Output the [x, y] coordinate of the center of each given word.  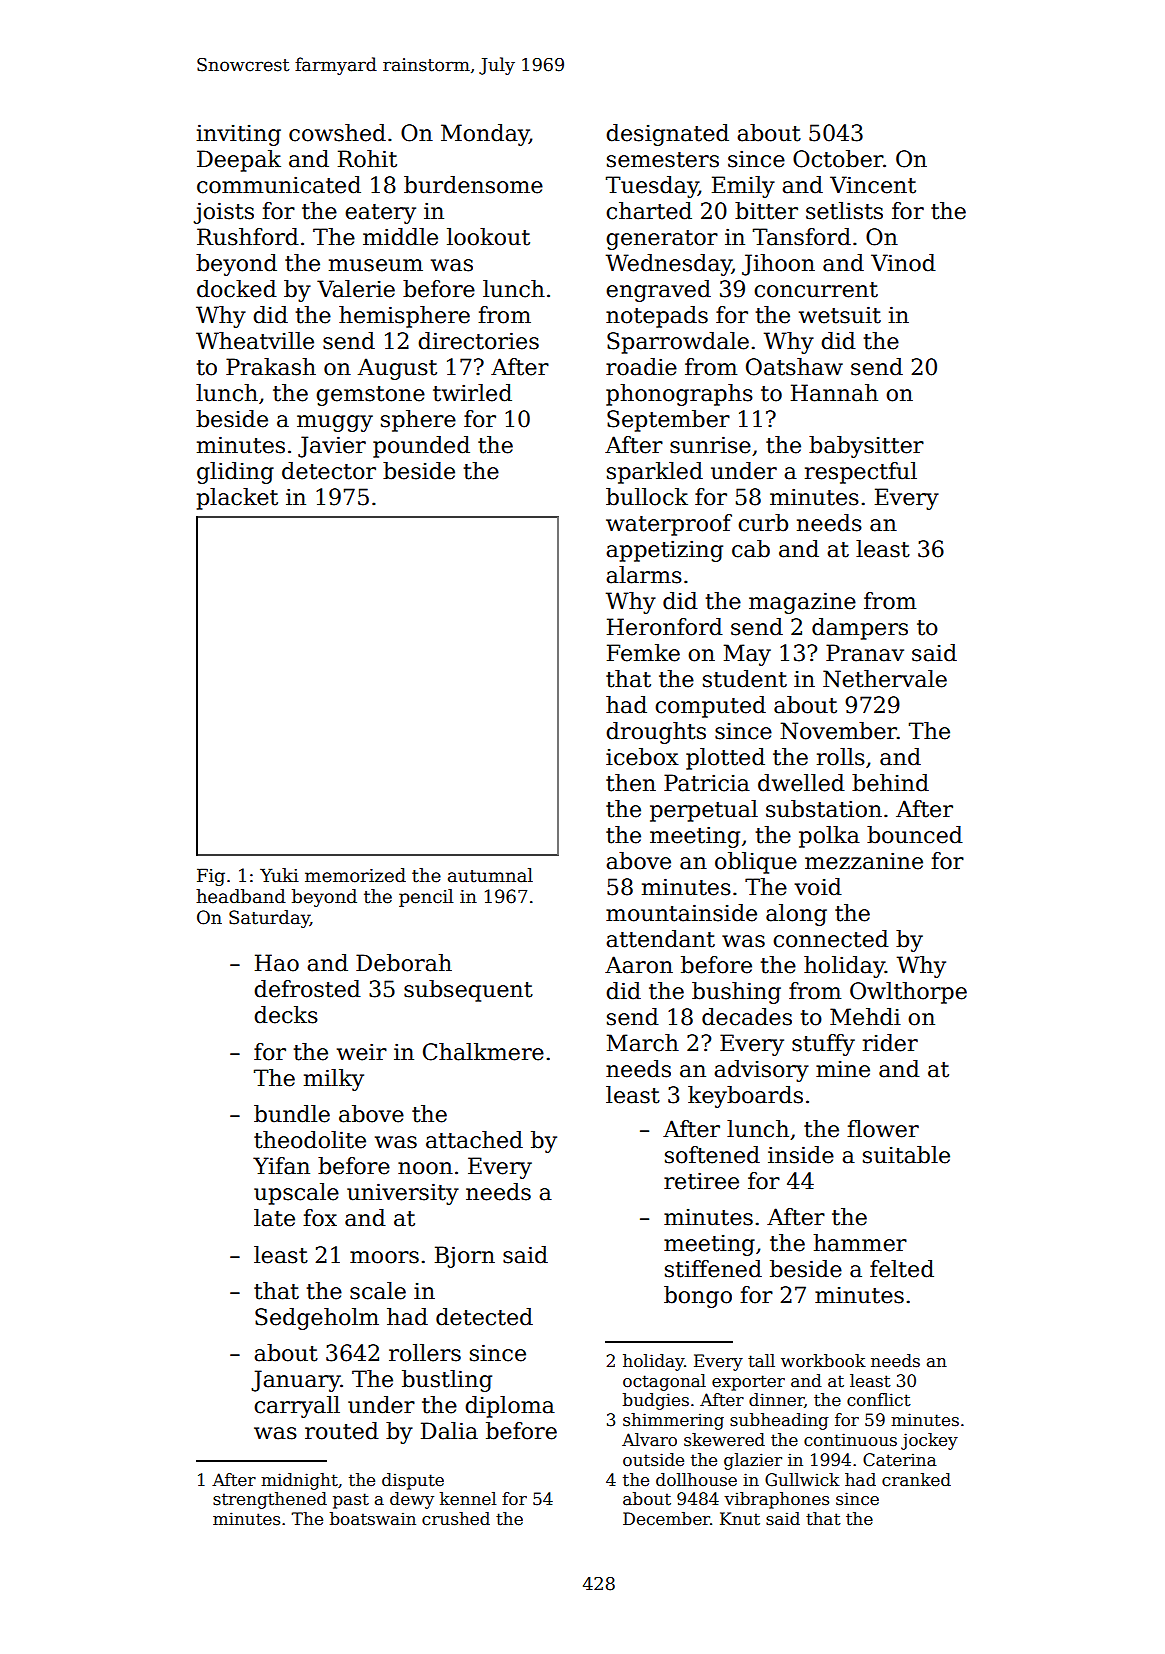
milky [334, 1080]
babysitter [866, 447]
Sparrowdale [678, 343]
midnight [299, 1481]
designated [667, 135]
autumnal [490, 875]
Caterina [900, 1460]
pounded [421, 447]
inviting [238, 135]
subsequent [468, 991]
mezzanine [864, 861]
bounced [915, 835]
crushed [456, 1519]
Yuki [279, 875]
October [838, 159]
